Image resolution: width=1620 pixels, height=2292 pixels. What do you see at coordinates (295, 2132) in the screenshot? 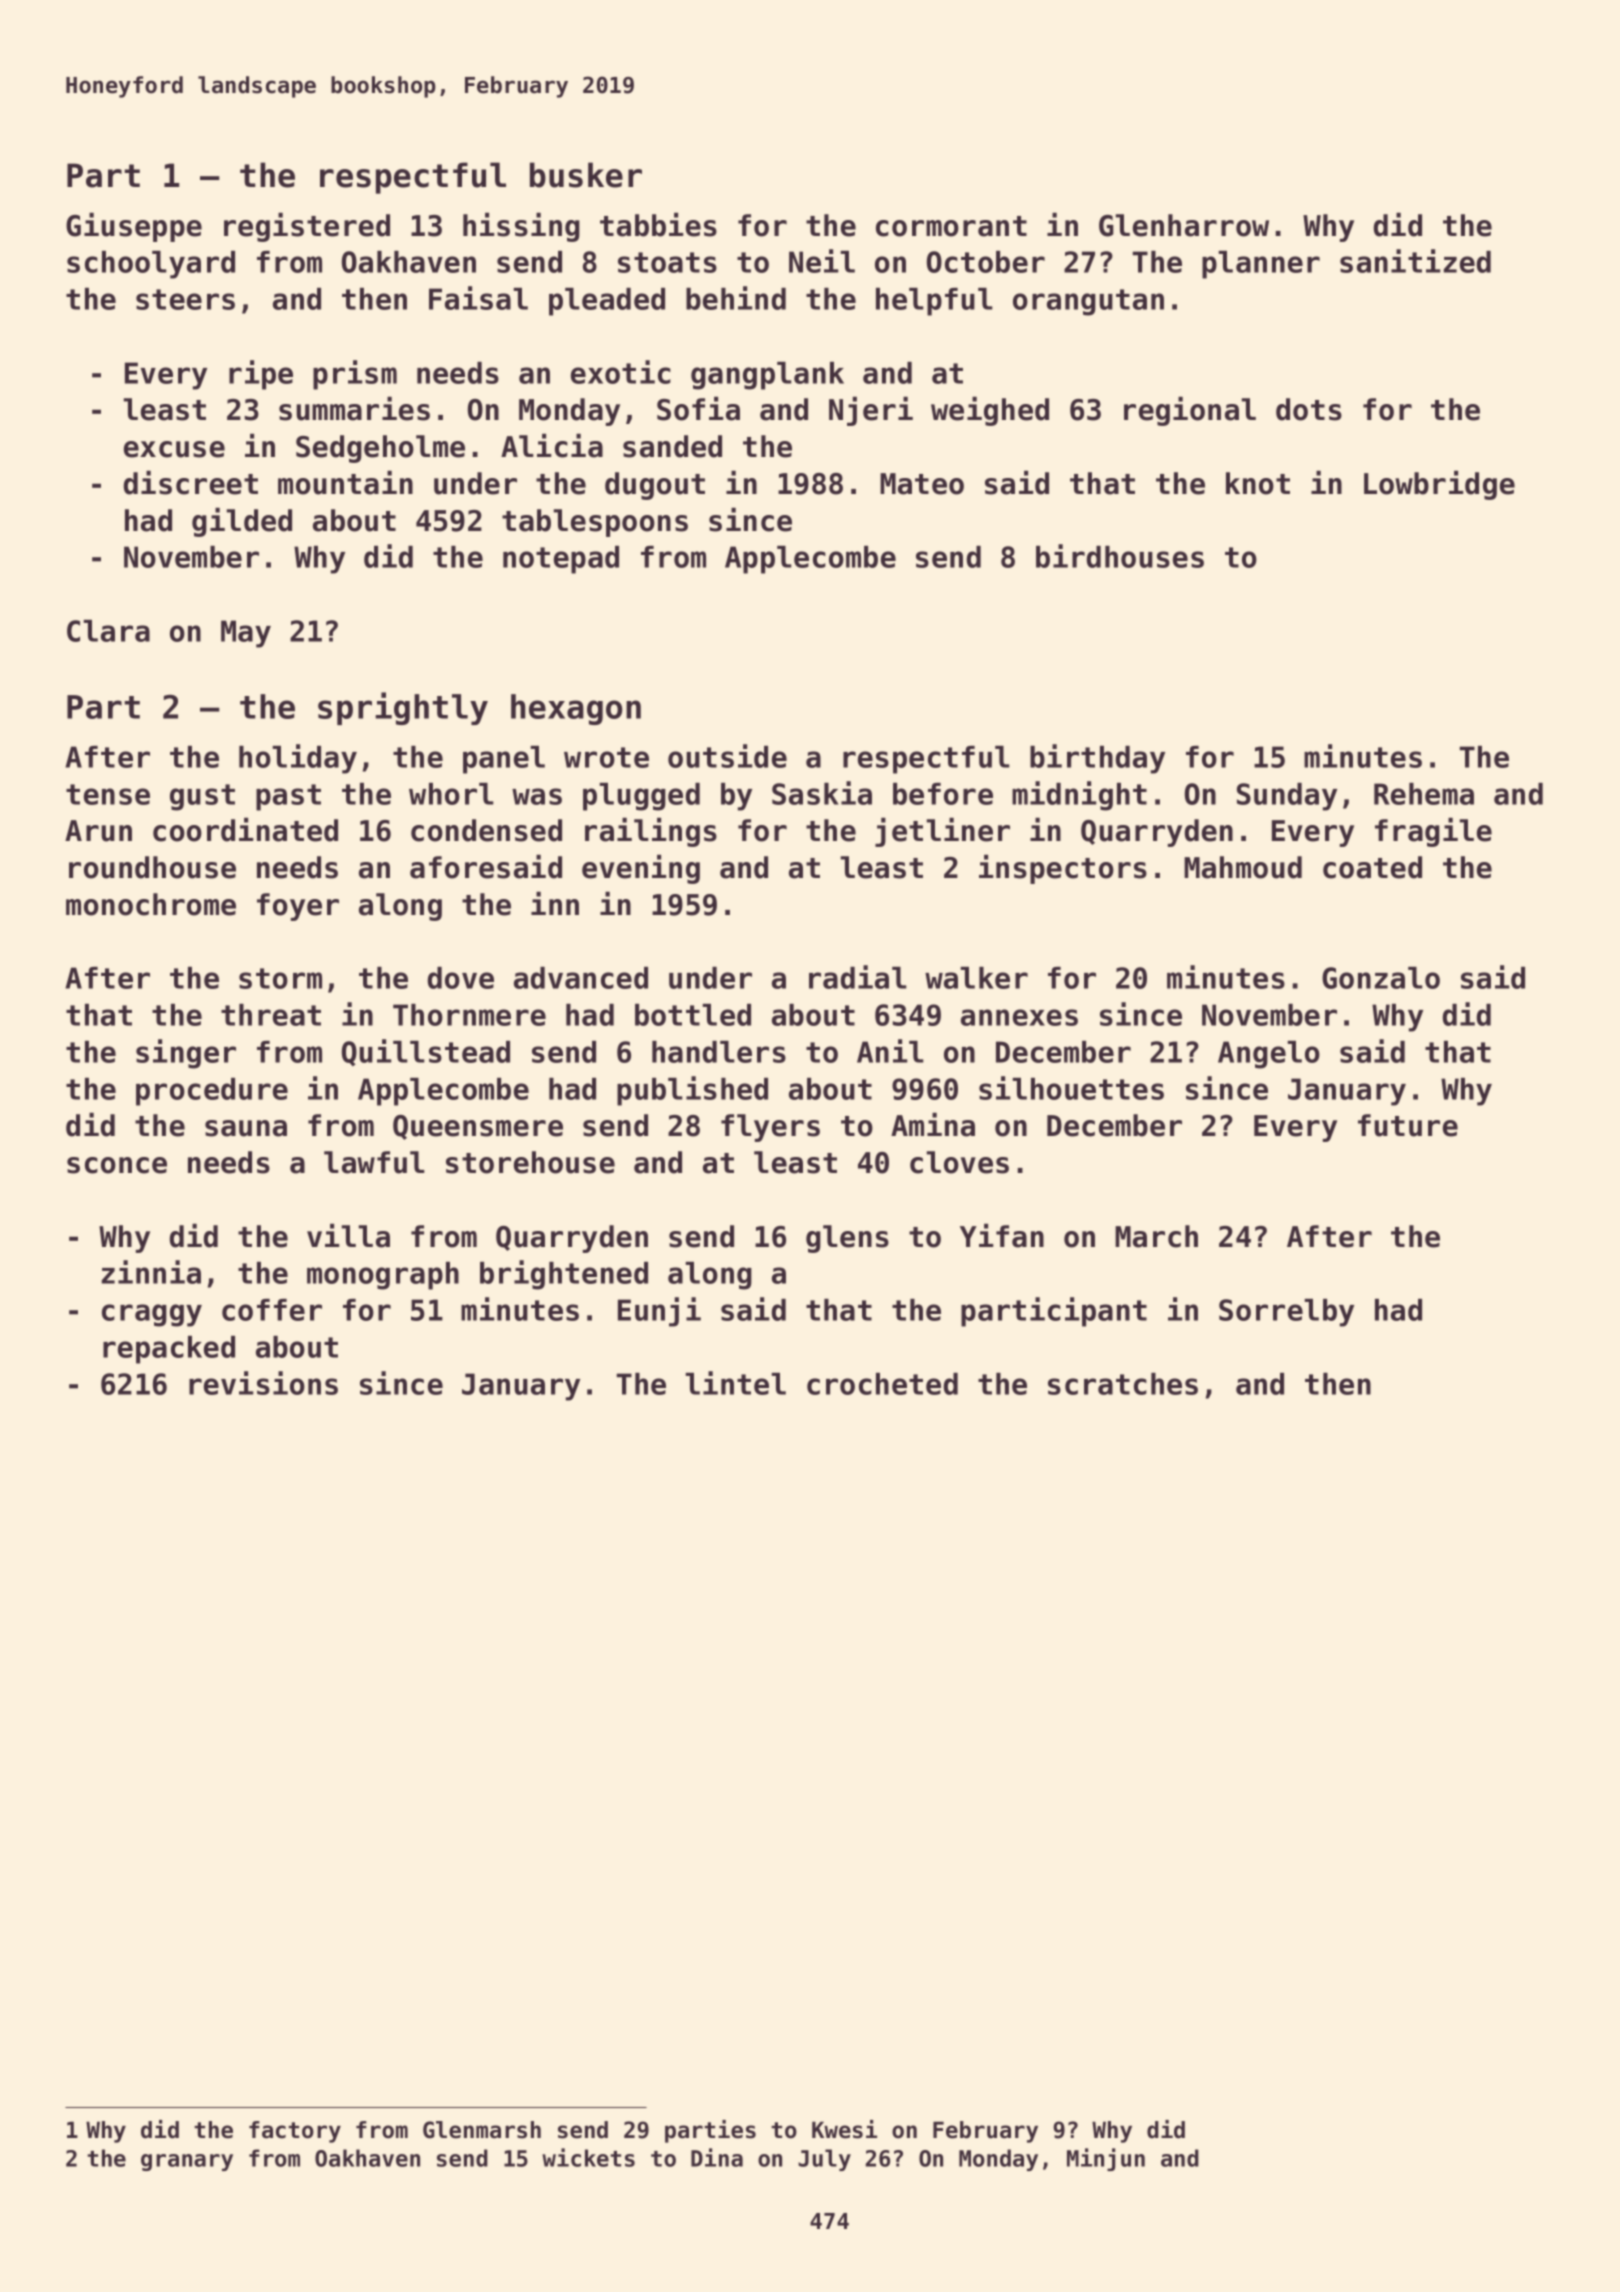
I see `factory` at bounding box center [295, 2132].
